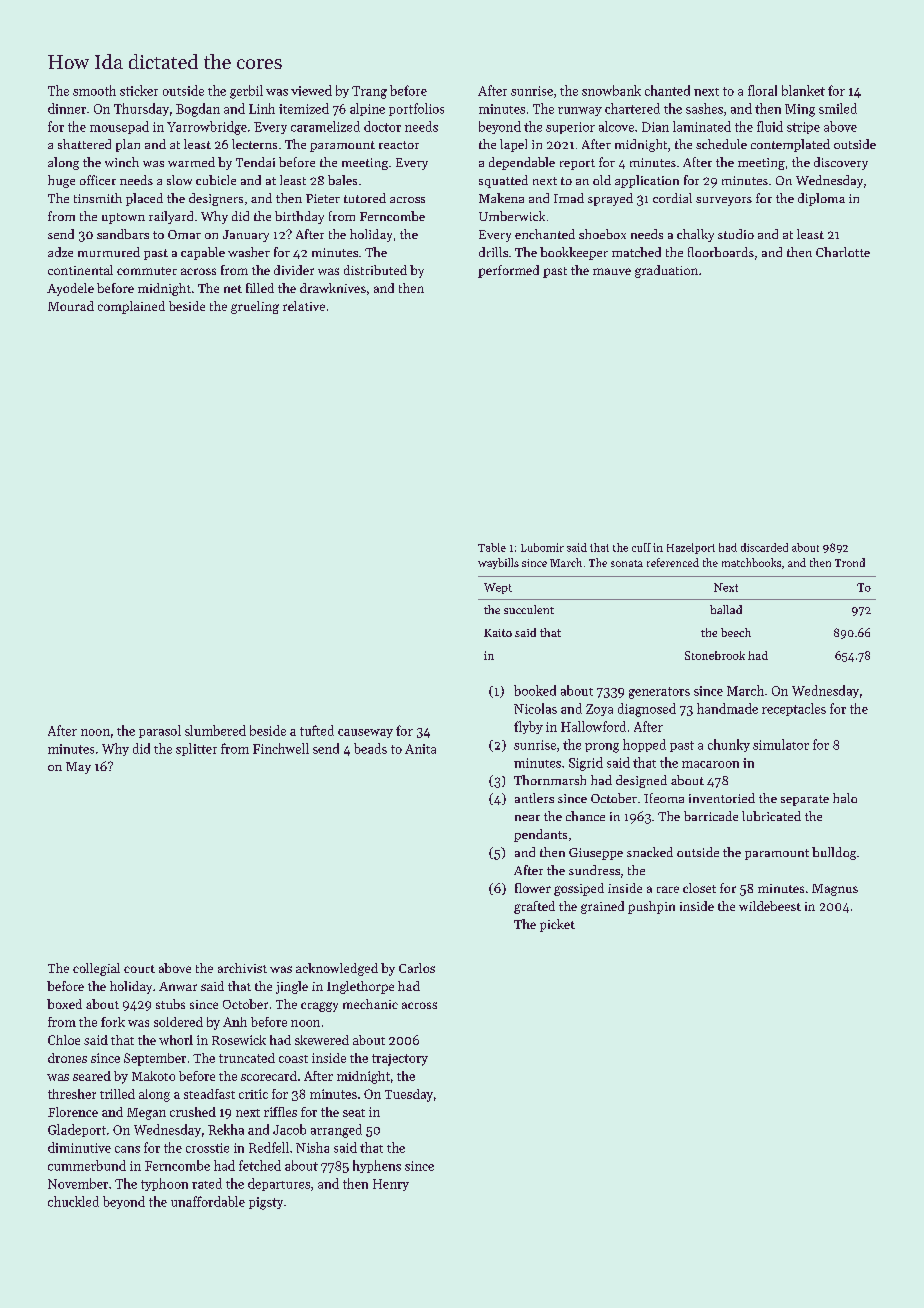  What do you see at coordinates (611, 90) in the screenshot?
I see `snowbank` at bounding box center [611, 90].
